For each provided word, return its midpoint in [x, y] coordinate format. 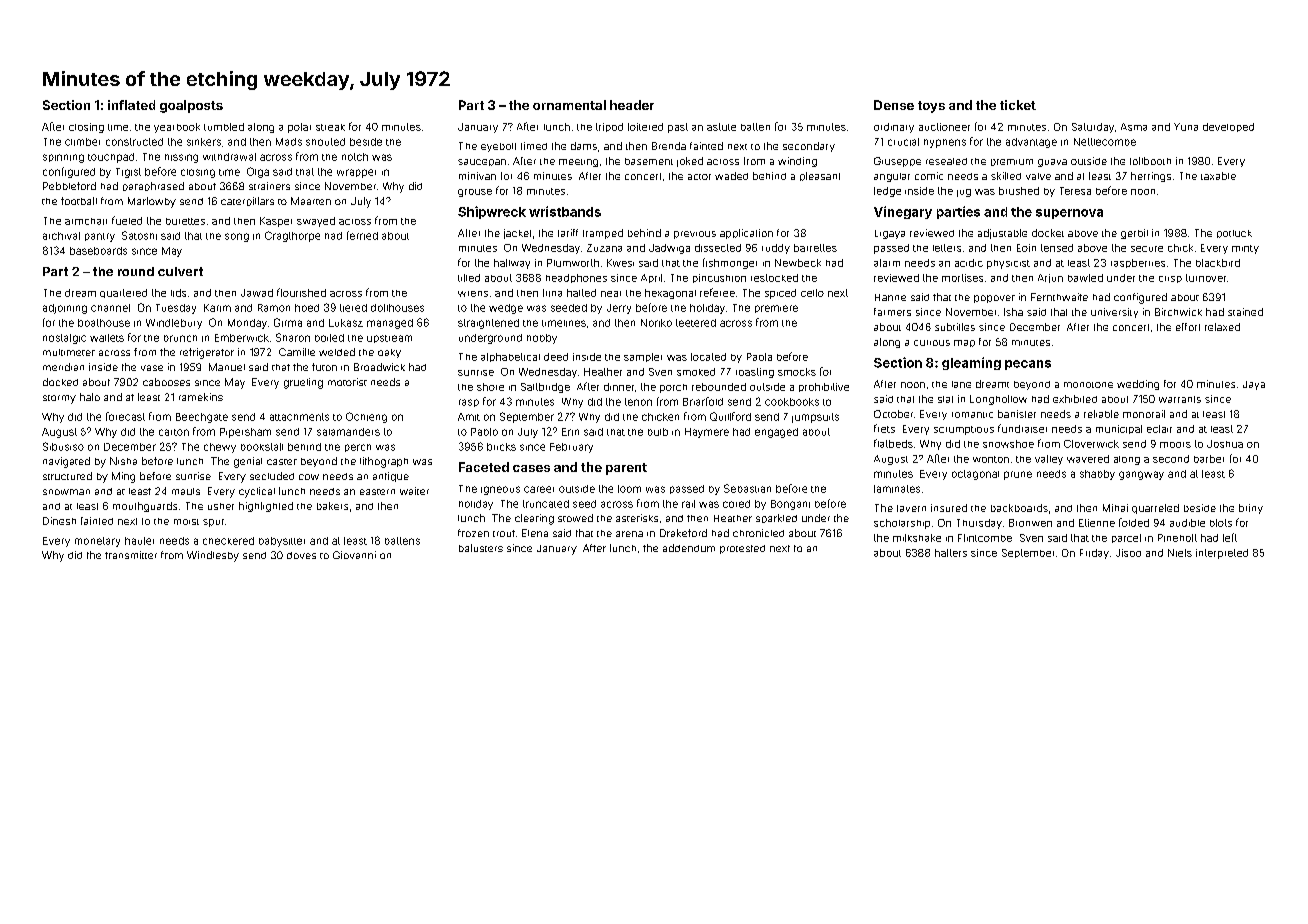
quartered [123, 293]
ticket [1018, 105]
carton [174, 432]
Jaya [1254, 385]
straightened [488, 324]
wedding [1138, 385]
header [632, 105]
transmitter [131, 555]
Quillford [730, 416]
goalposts [191, 106]
